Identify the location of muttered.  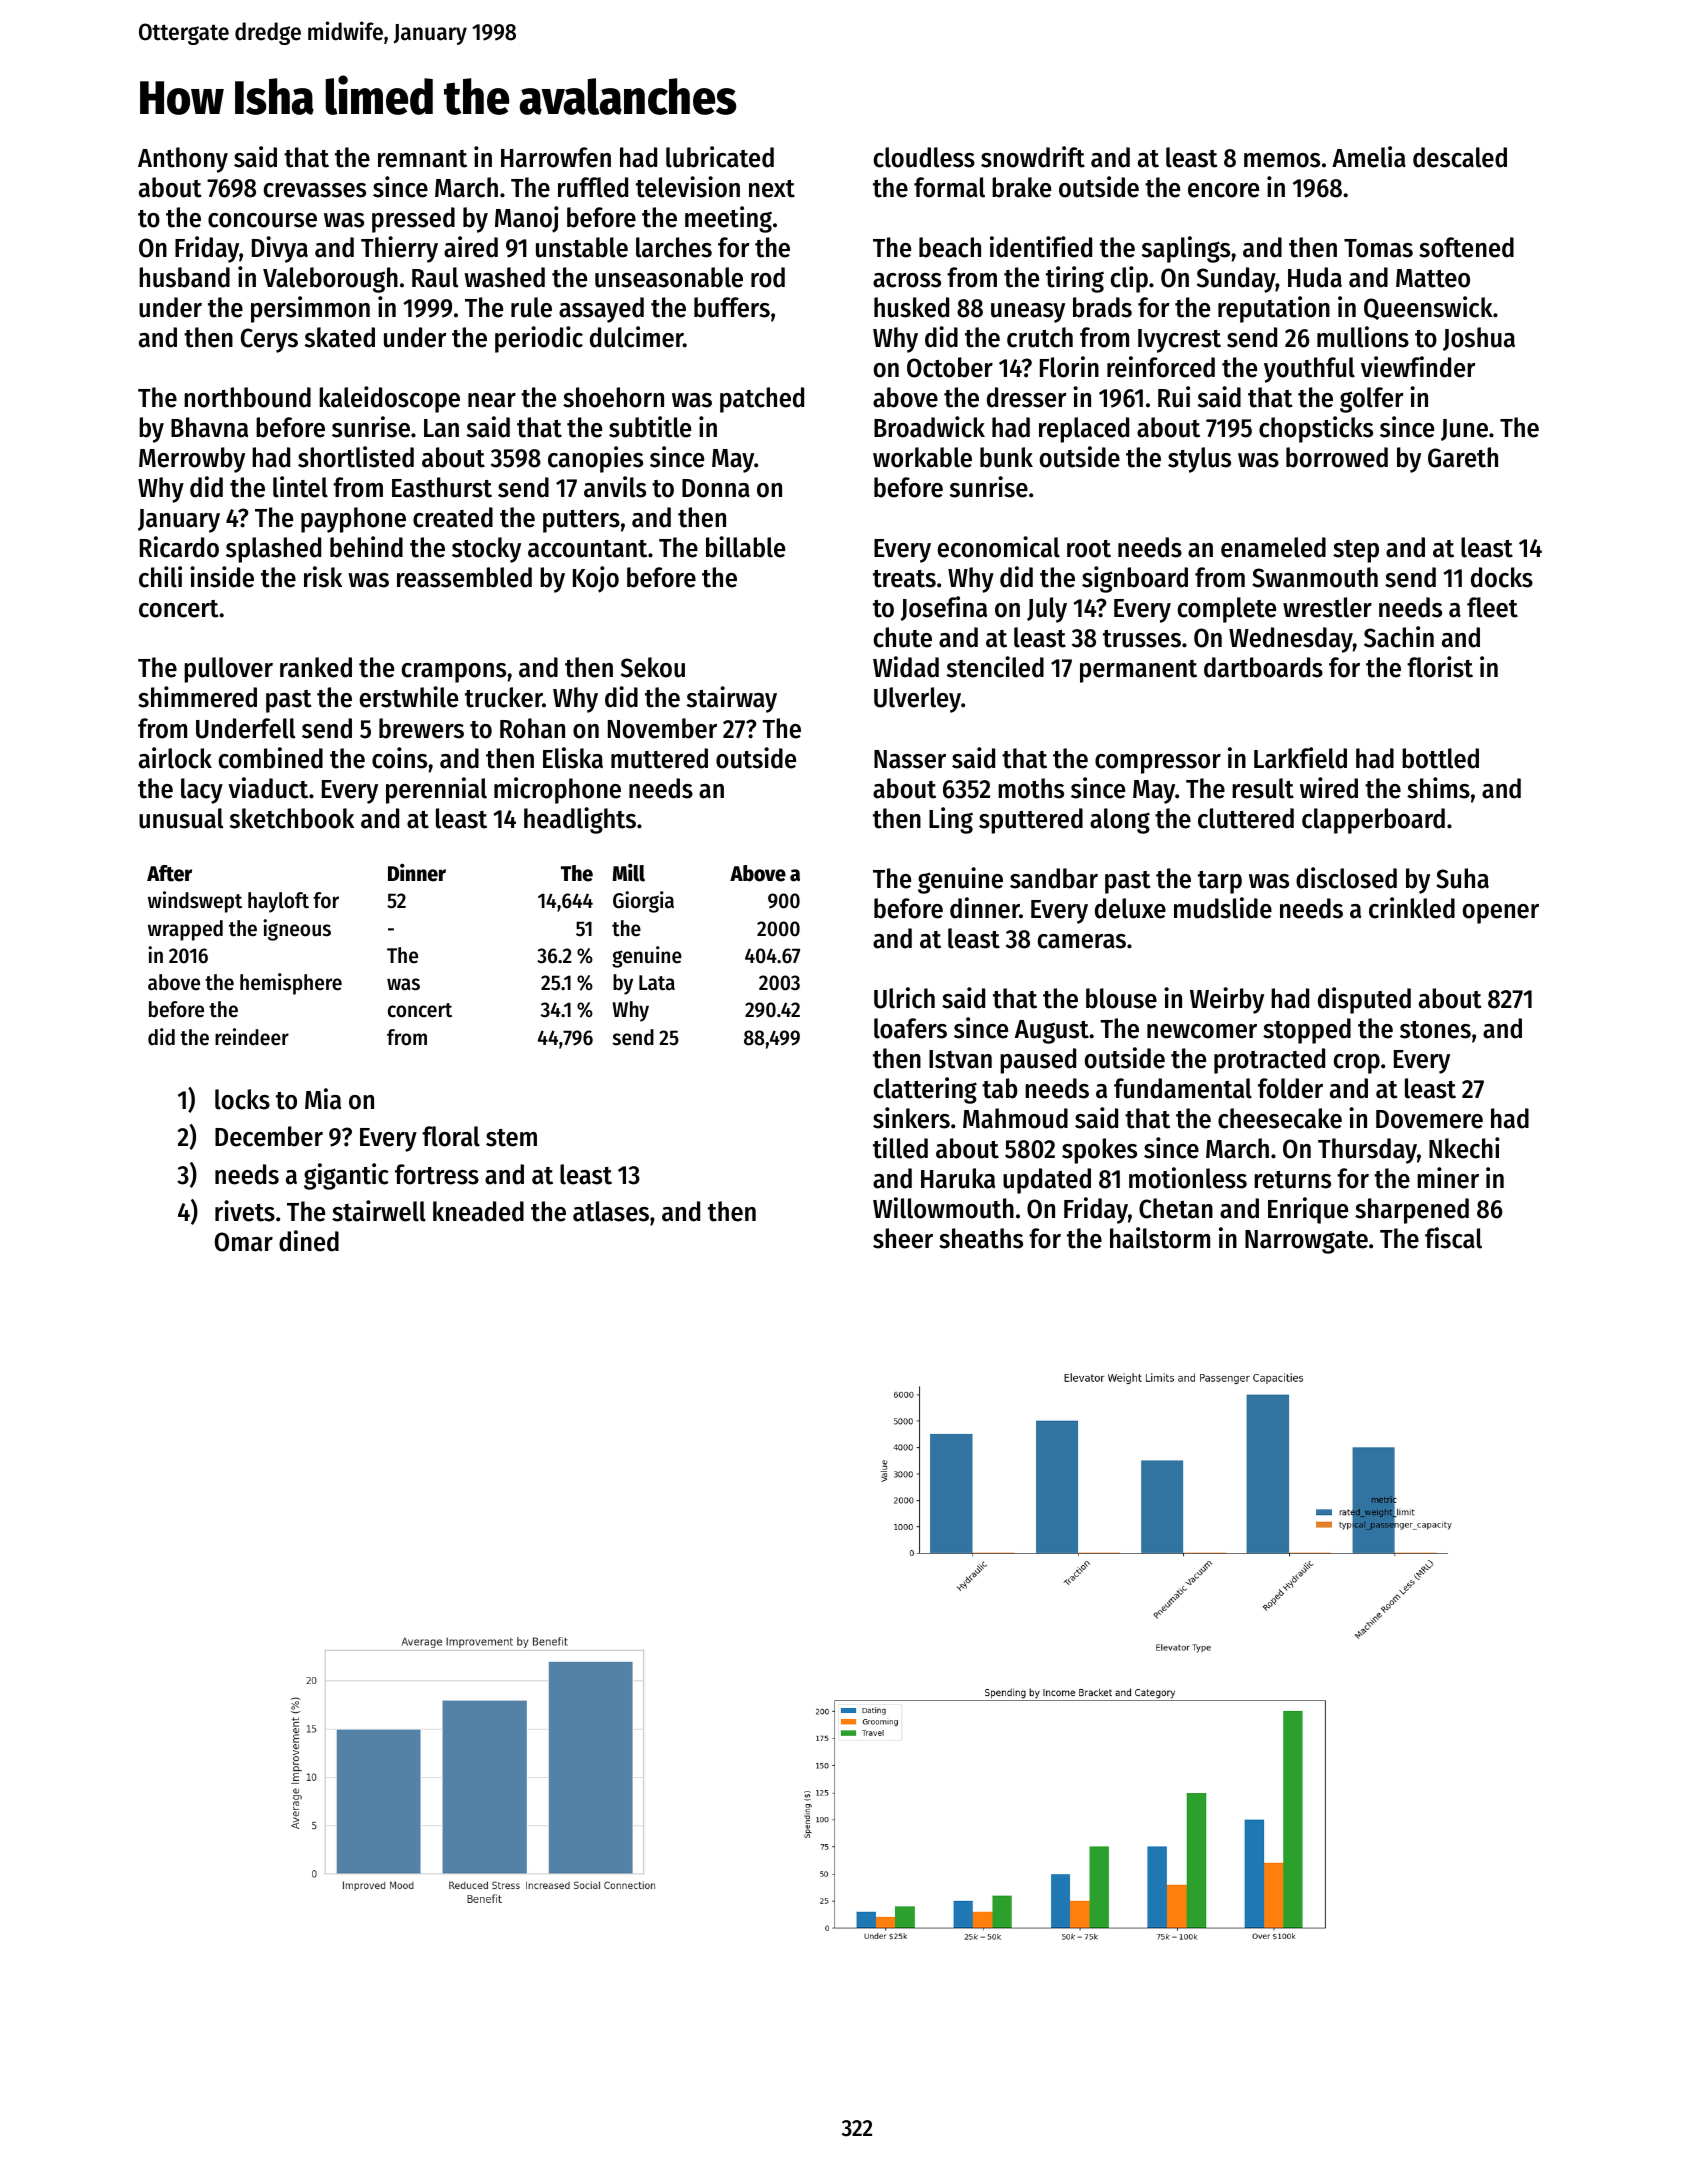
(659, 758).
